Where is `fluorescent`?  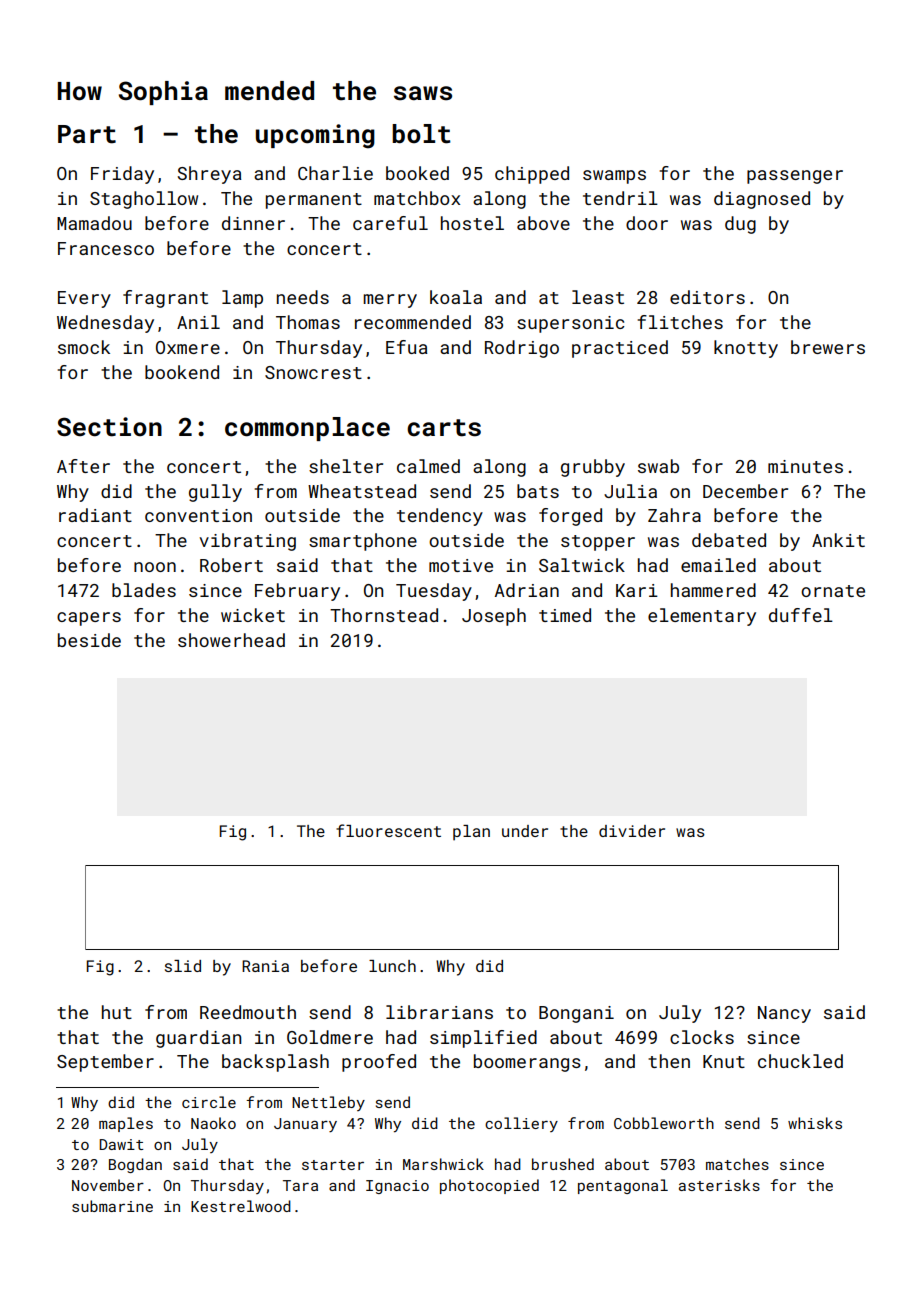
fluorescent is located at coordinates (388, 830).
